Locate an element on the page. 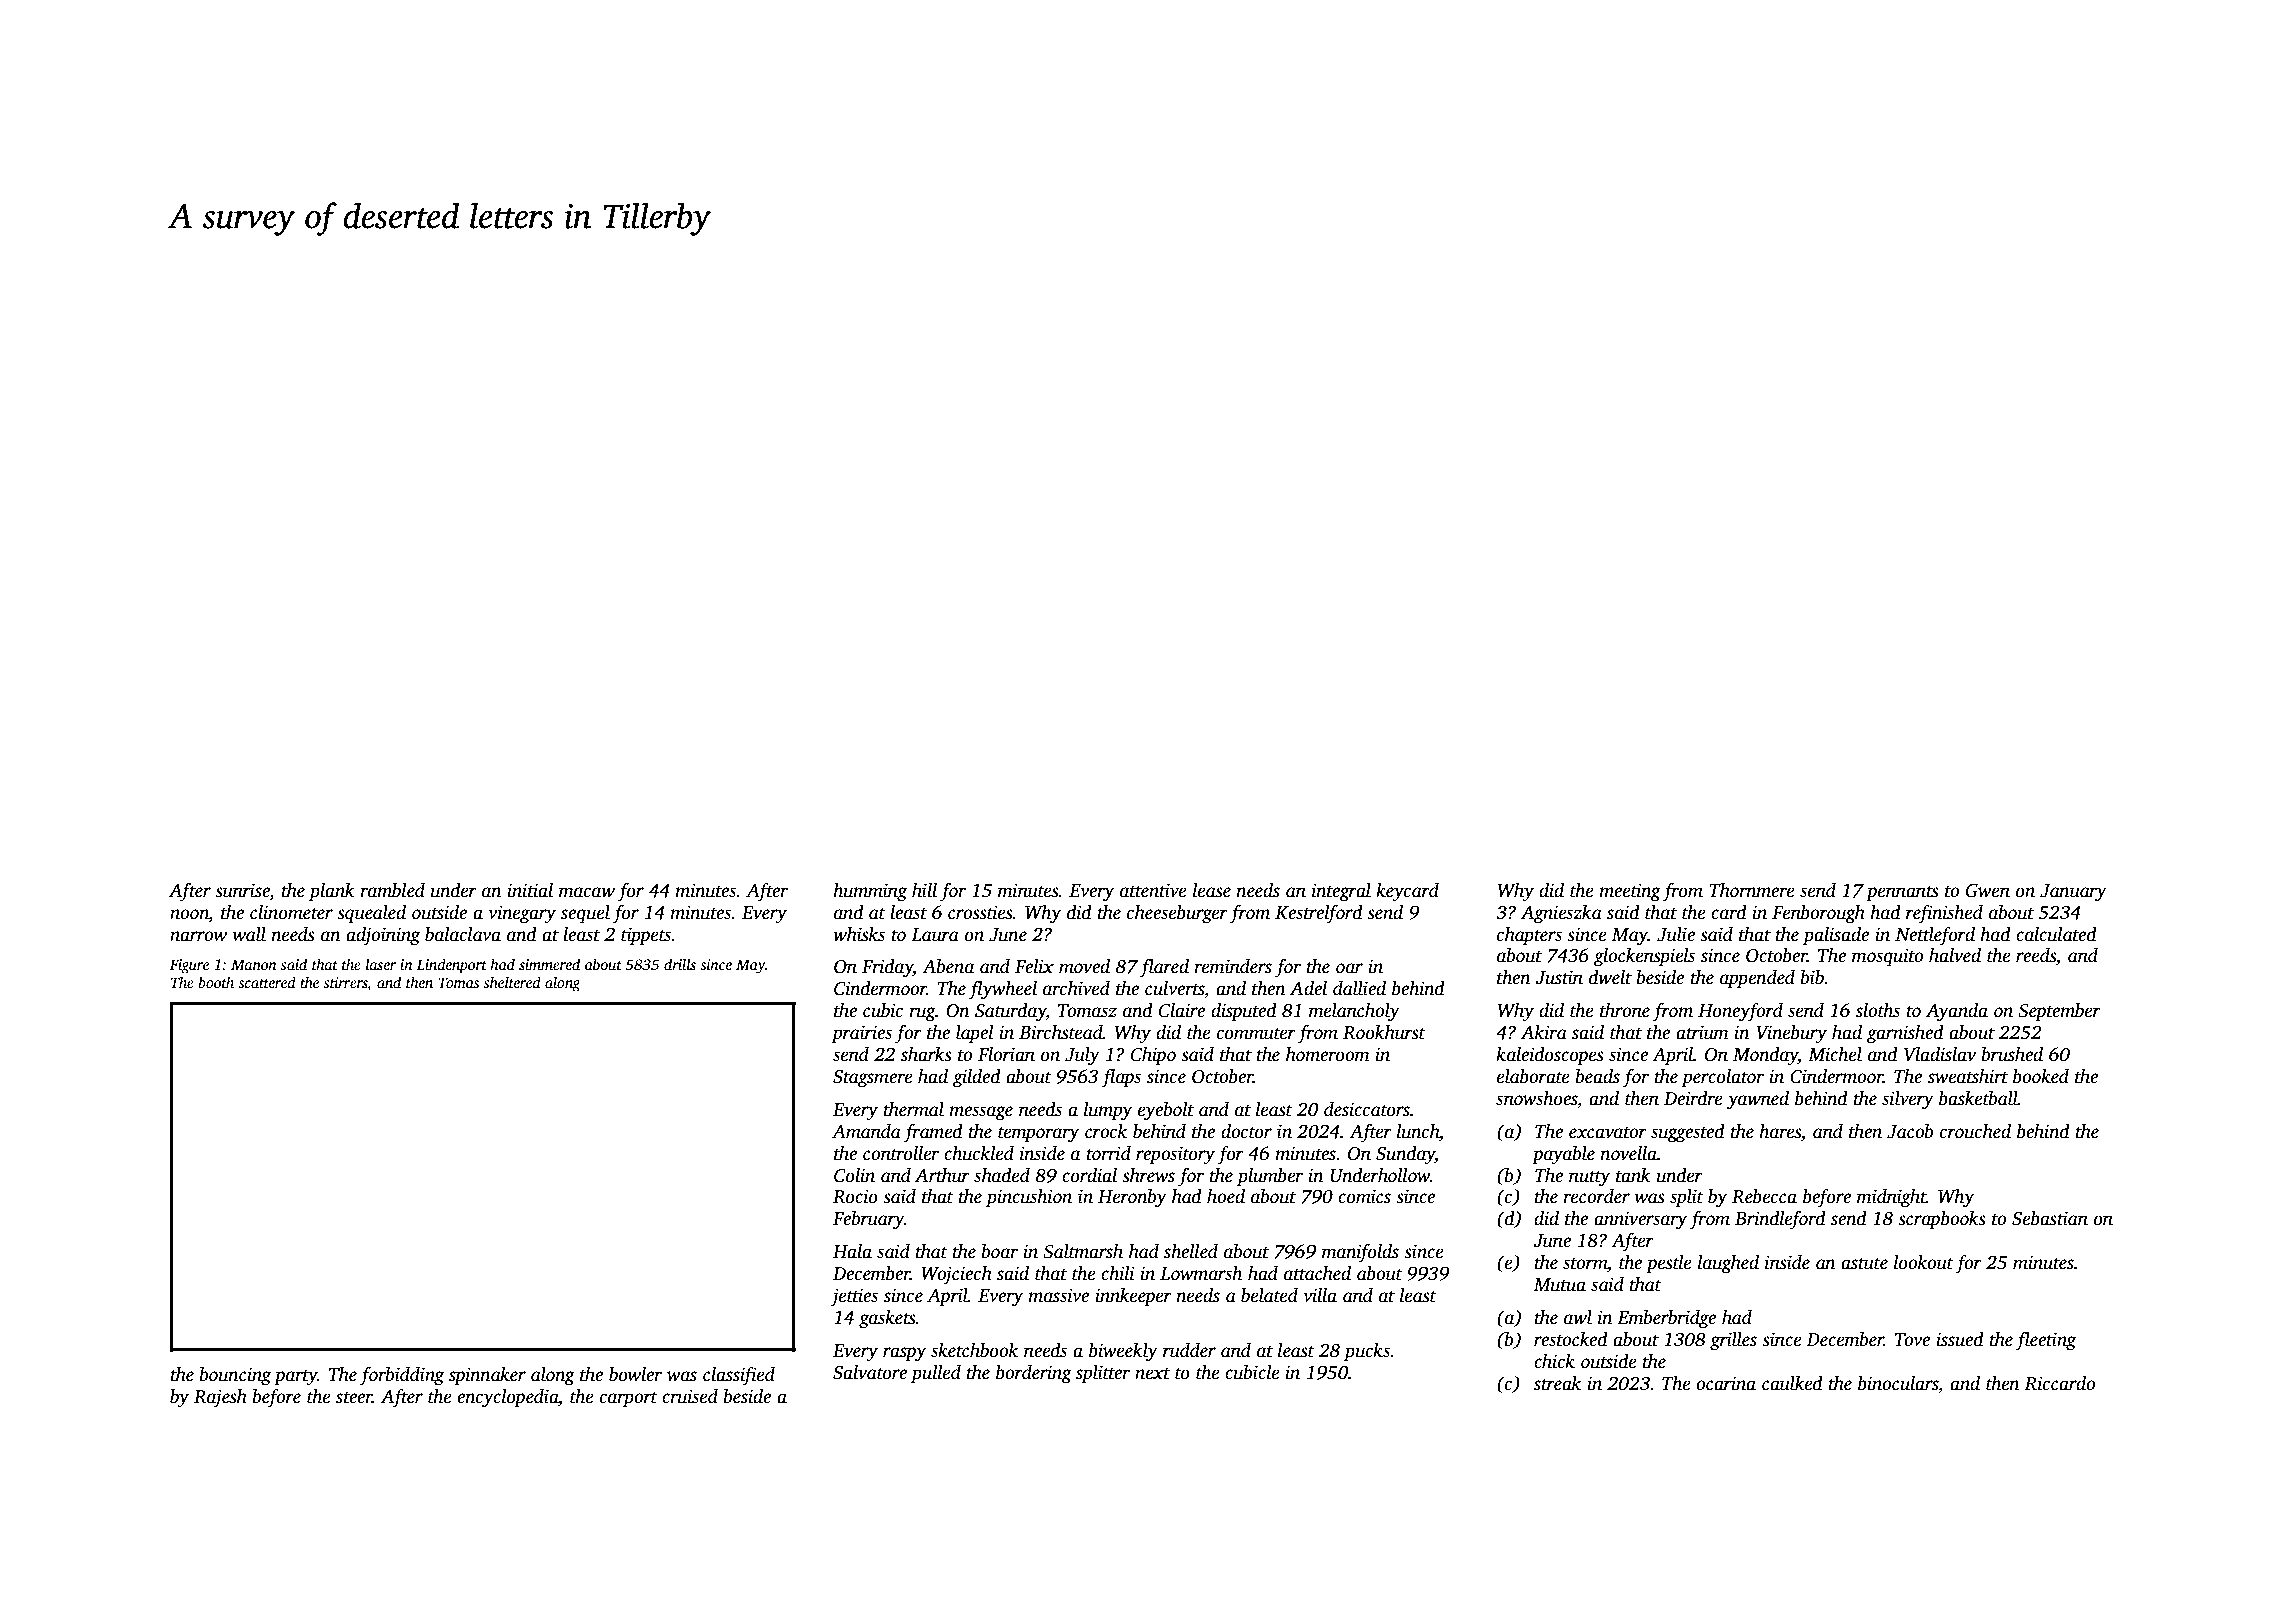 This image has height=1620, width=2292. Justin is located at coordinates (1559, 977).
